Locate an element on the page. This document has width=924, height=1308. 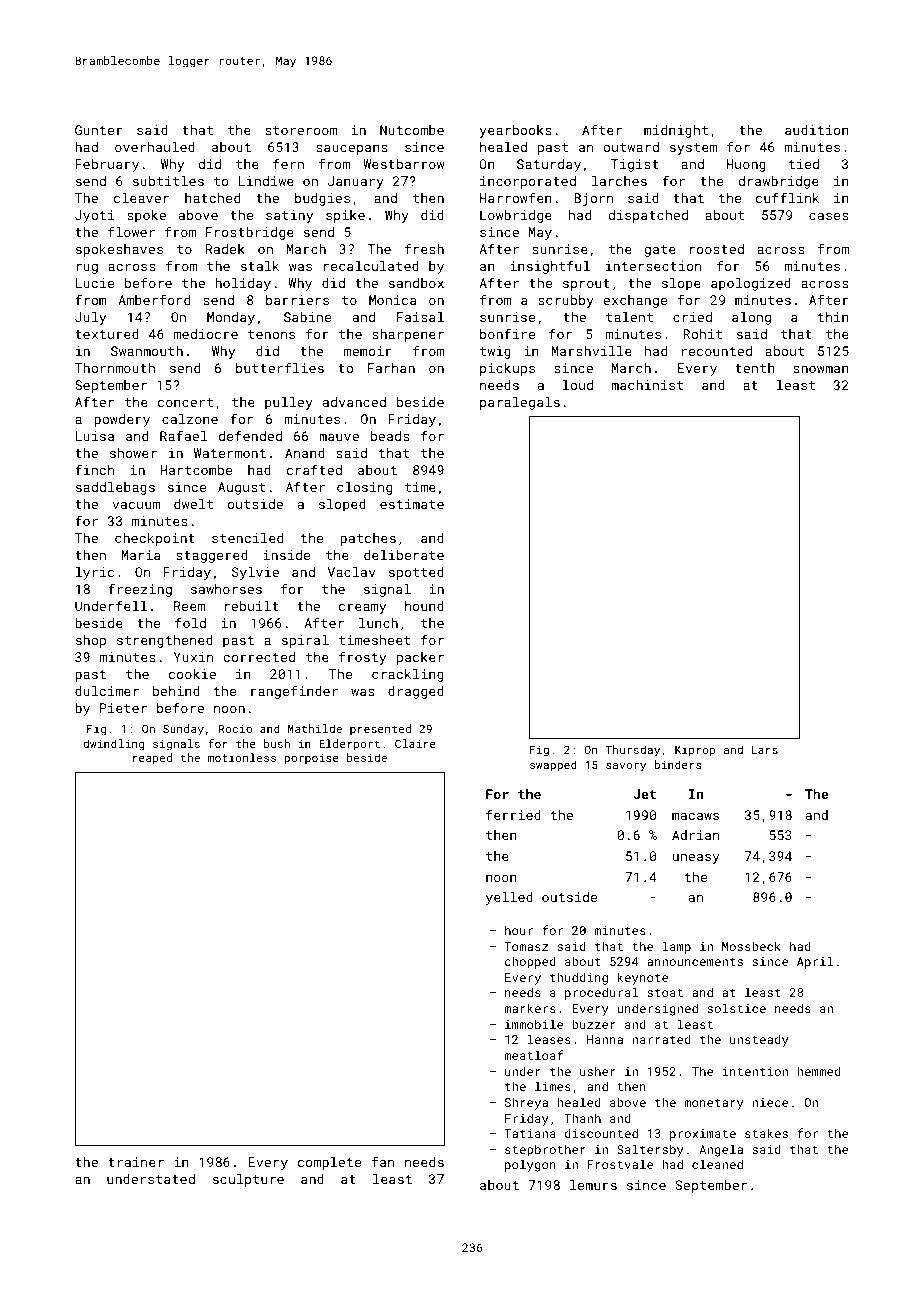
ferried is located at coordinates (513, 814).
